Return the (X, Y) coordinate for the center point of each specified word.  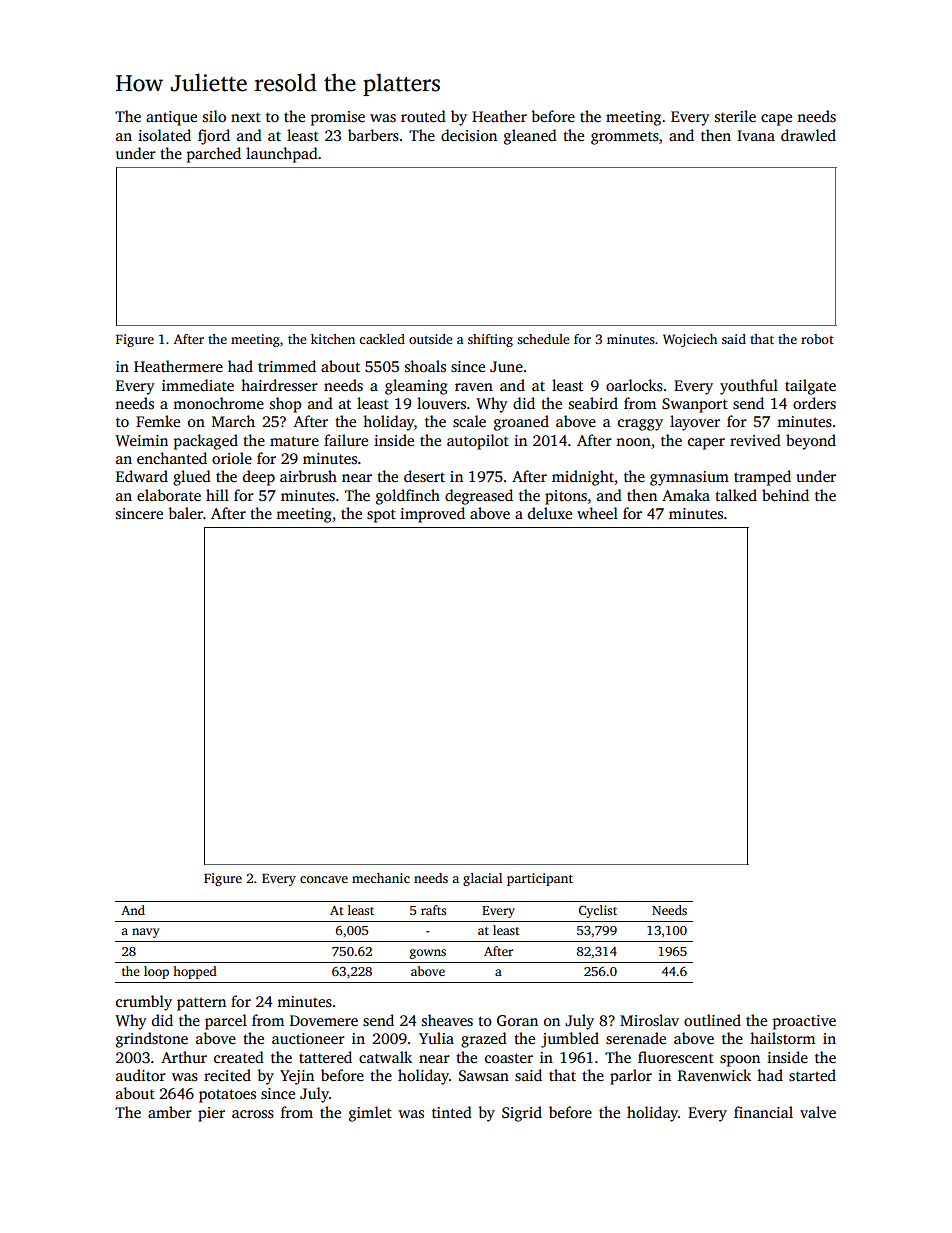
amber (170, 1112)
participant (540, 879)
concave (324, 879)
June (506, 367)
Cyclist (598, 911)
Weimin (141, 440)
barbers (373, 135)
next (246, 117)
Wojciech (690, 340)
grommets (625, 138)
